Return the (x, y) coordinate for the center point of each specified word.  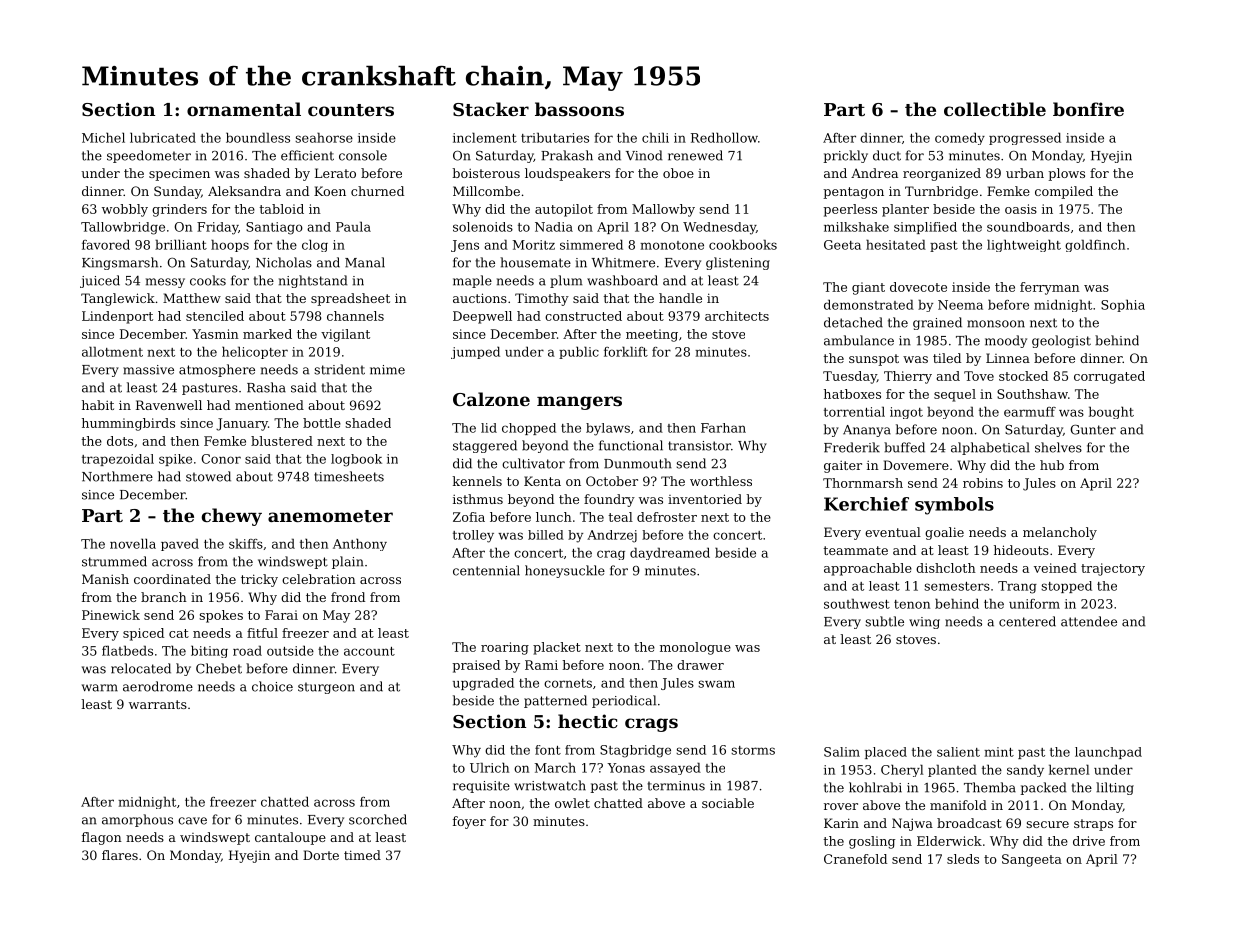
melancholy (1060, 533)
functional (631, 445)
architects (737, 316)
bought (1111, 412)
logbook (356, 460)
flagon (102, 838)
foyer (469, 822)
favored (106, 244)
